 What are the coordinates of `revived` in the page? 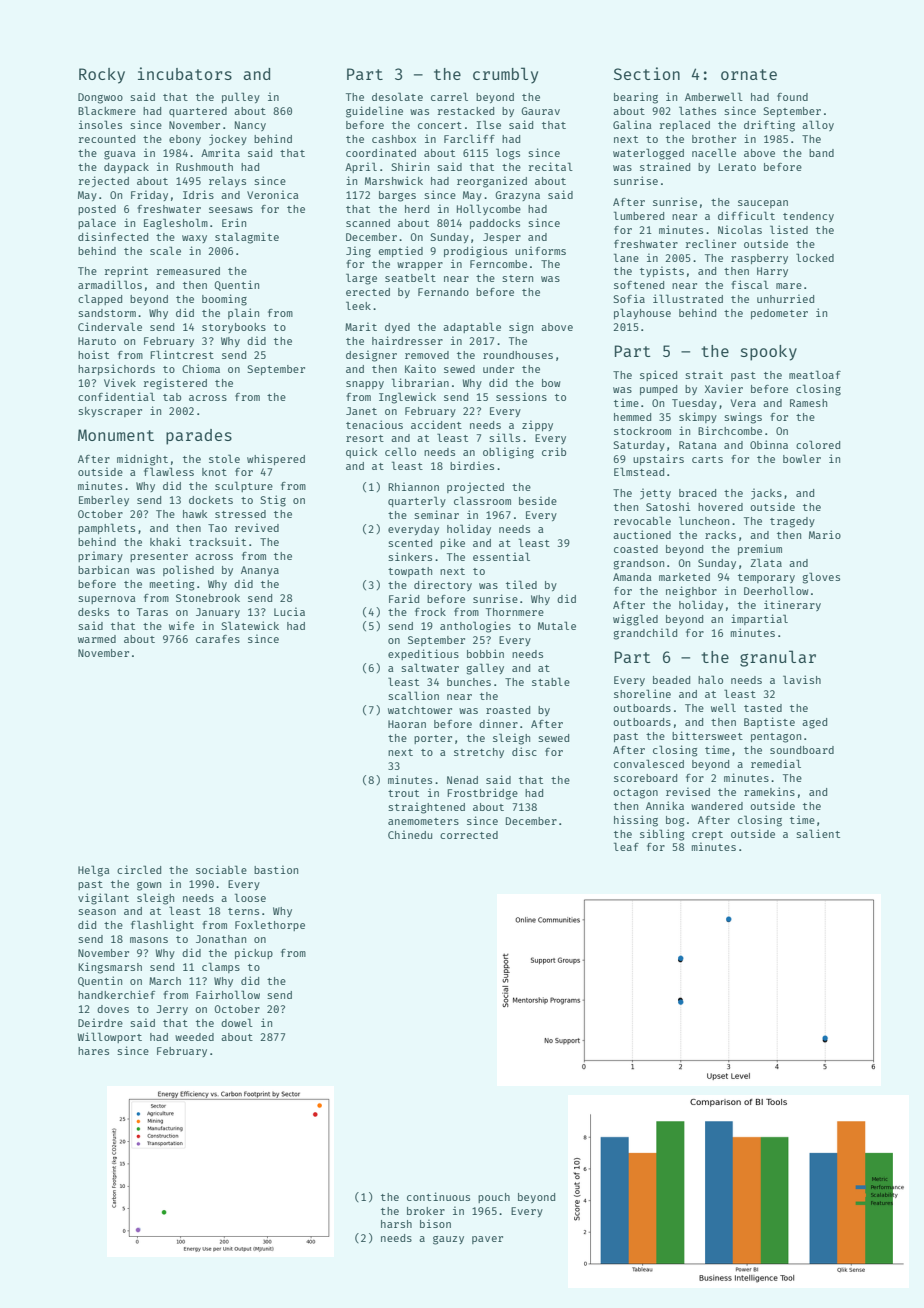 It's located at (257, 527).
